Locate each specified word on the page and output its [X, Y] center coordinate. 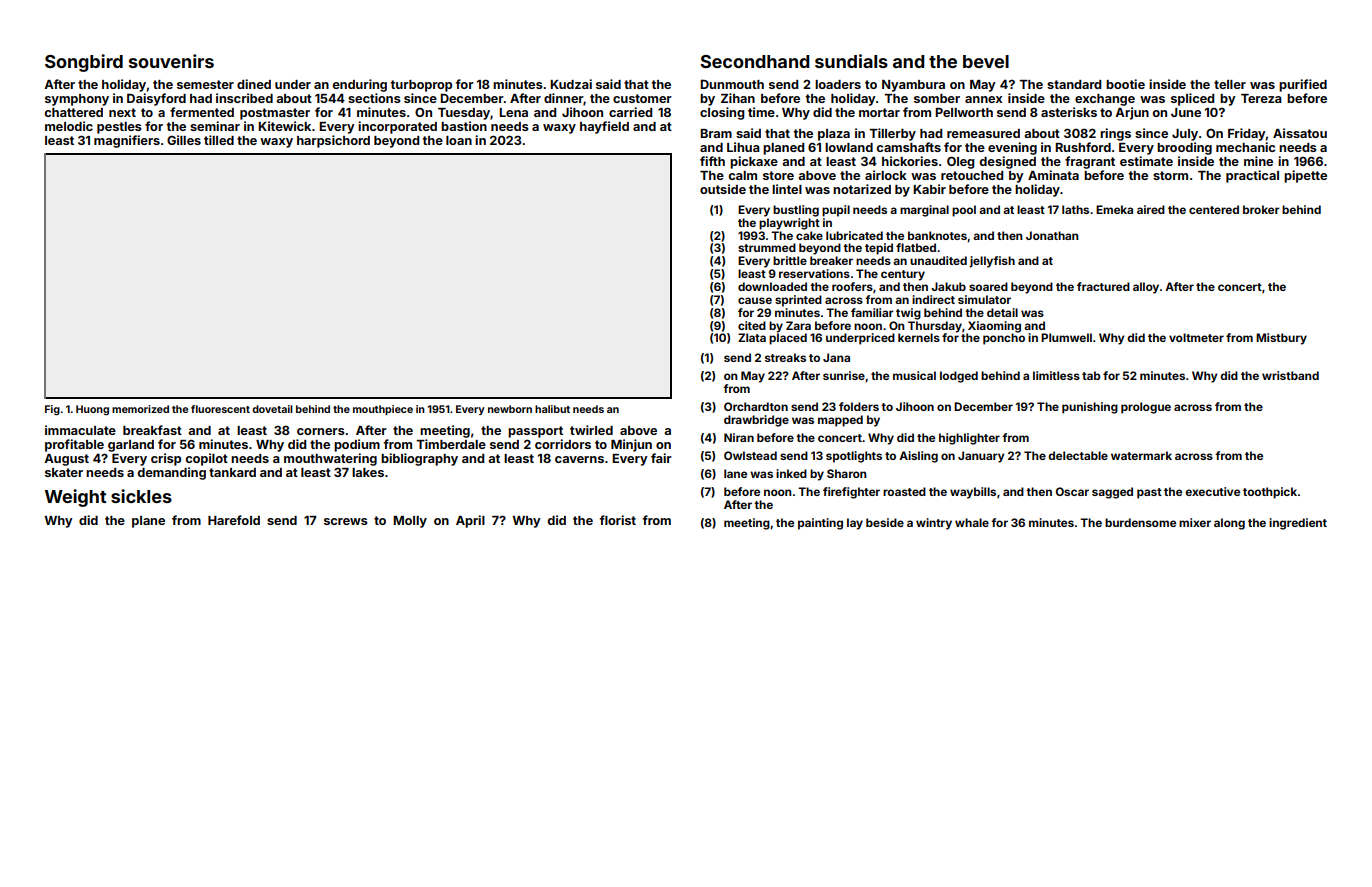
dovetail [272, 409]
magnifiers [127, 141]
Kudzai [571, 84]
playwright [789, 224]
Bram [716, 133]
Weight [75, 498]
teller [1230, 84]
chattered [74, 112]
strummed [767, 247]
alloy [1146, 288]
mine [1258, 161]
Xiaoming [994, 327]
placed [788, 339]
